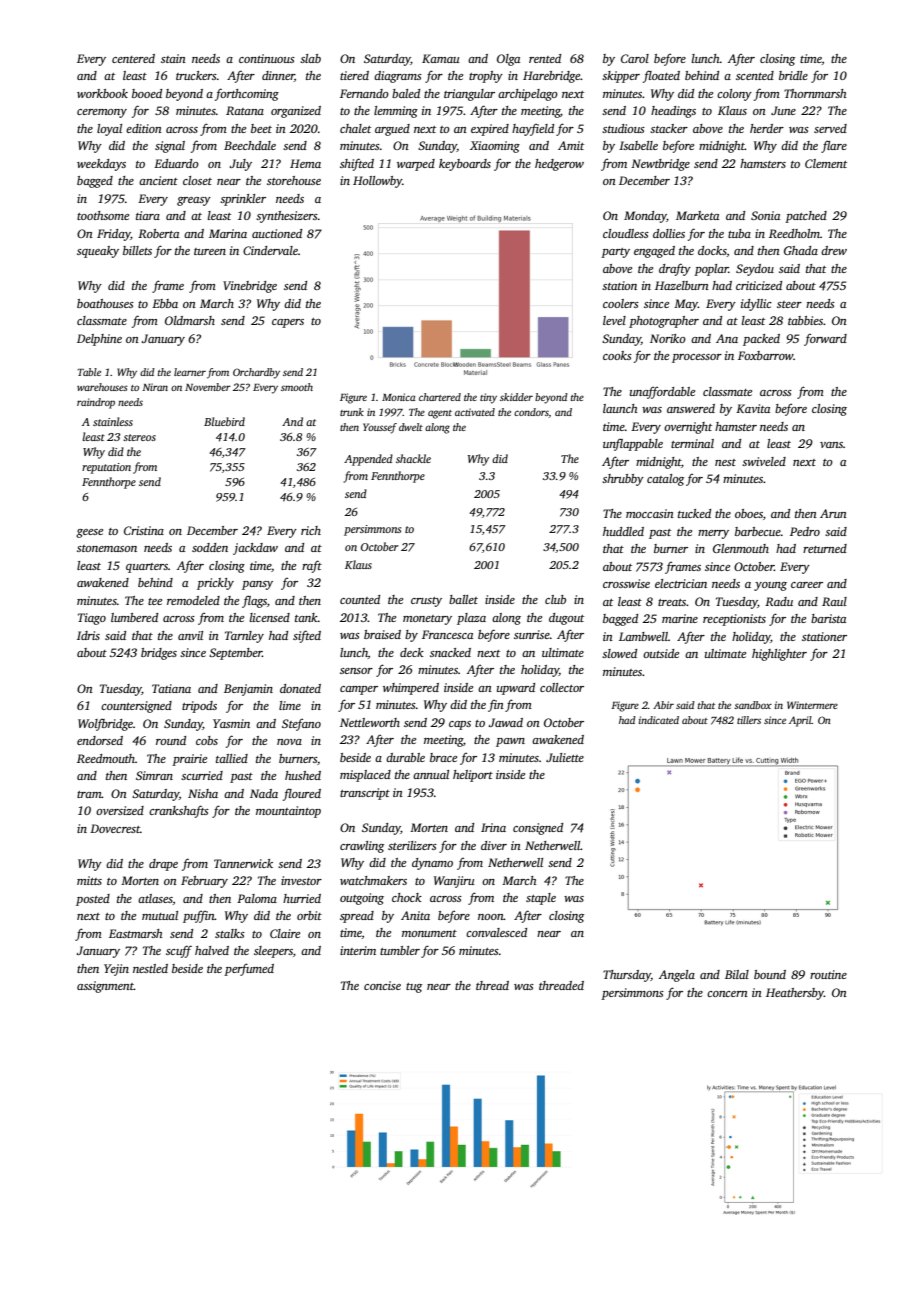  Describe the element at coordinates (538, 829) in the page. I see `consigned` at that location.
